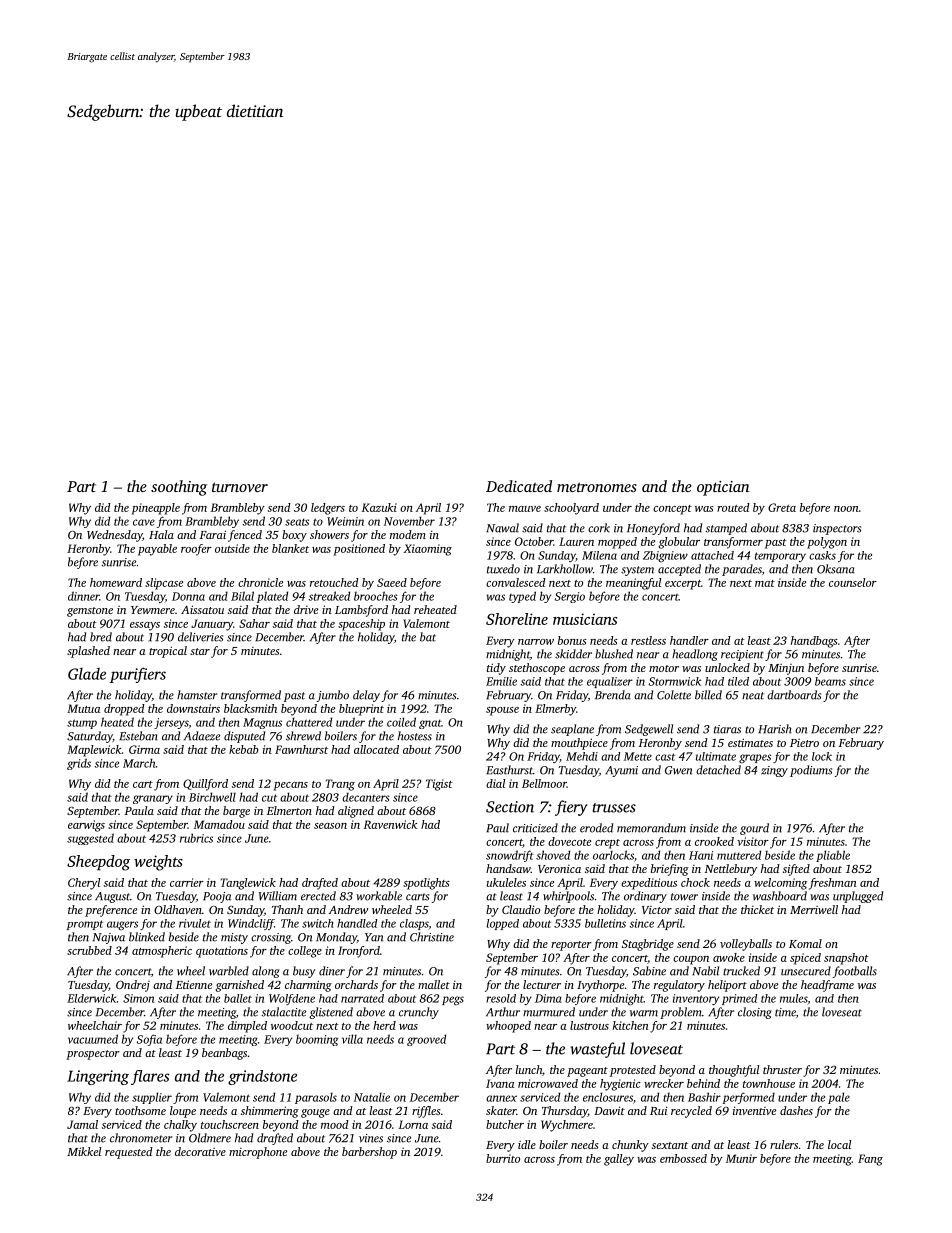  Describe the element at coordinates (670, 1145) in the document. I see `sextant` at that location.
